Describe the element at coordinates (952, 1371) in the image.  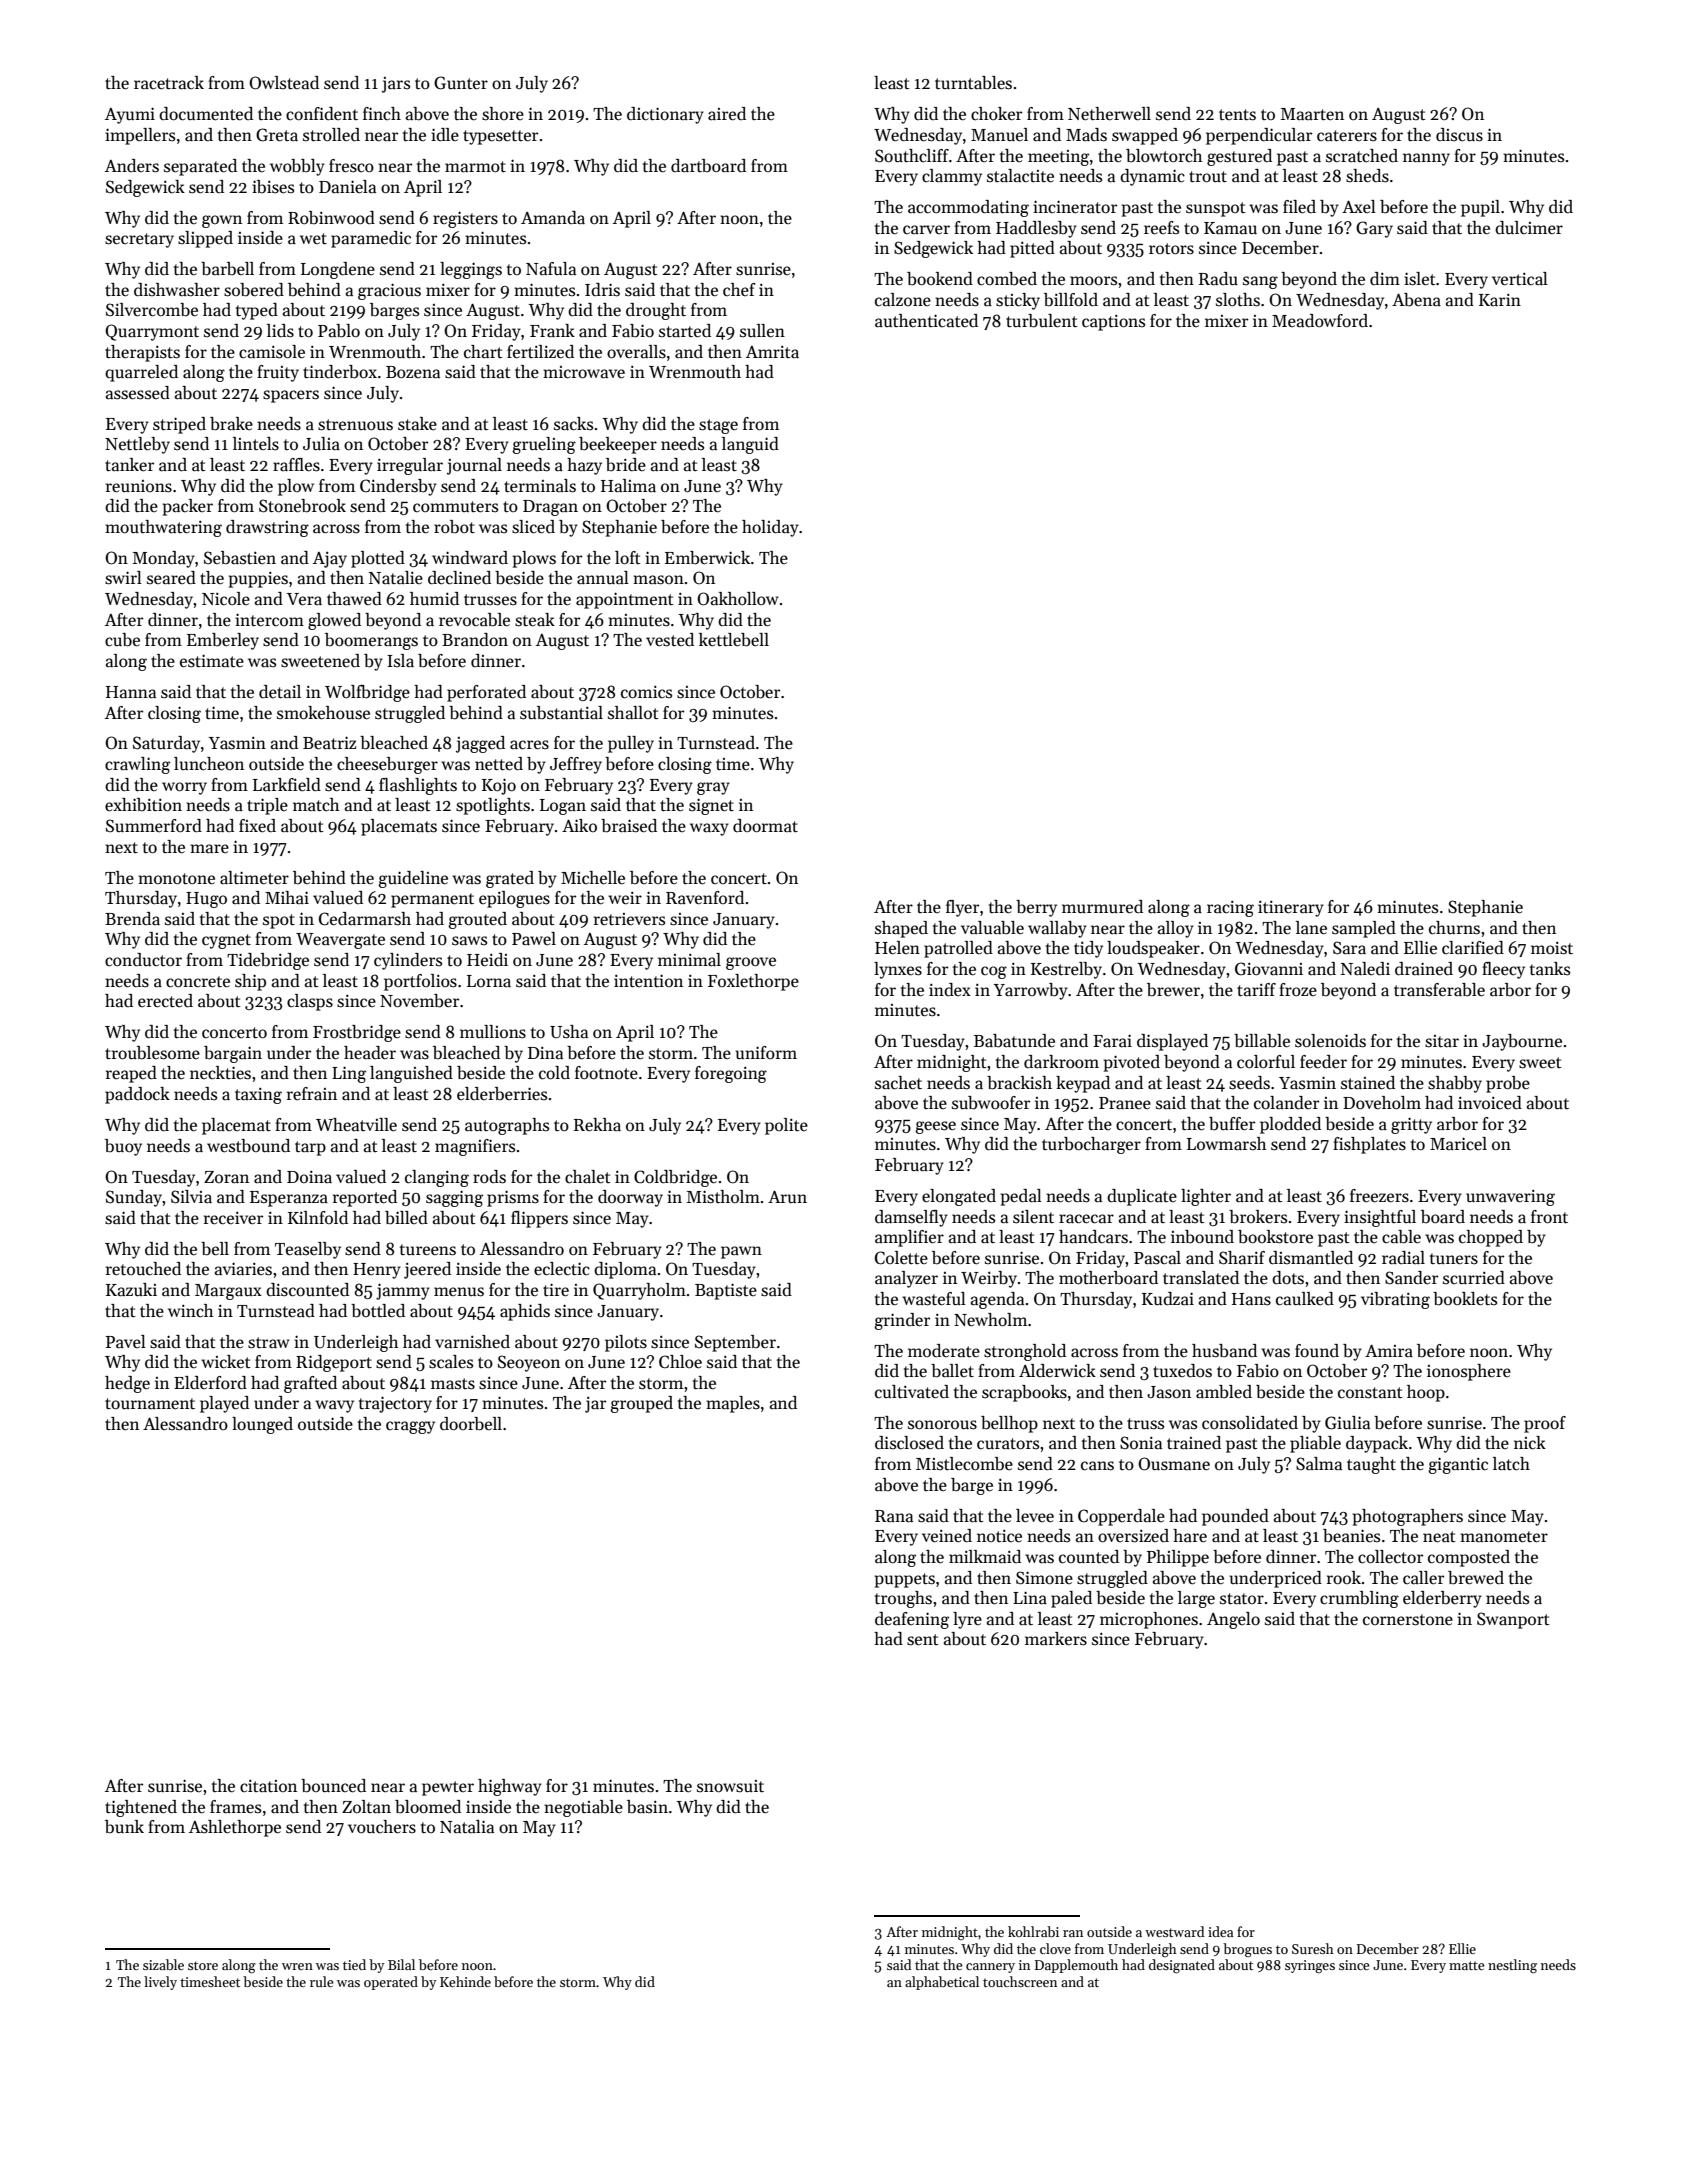
I see `ballet` at that location.
